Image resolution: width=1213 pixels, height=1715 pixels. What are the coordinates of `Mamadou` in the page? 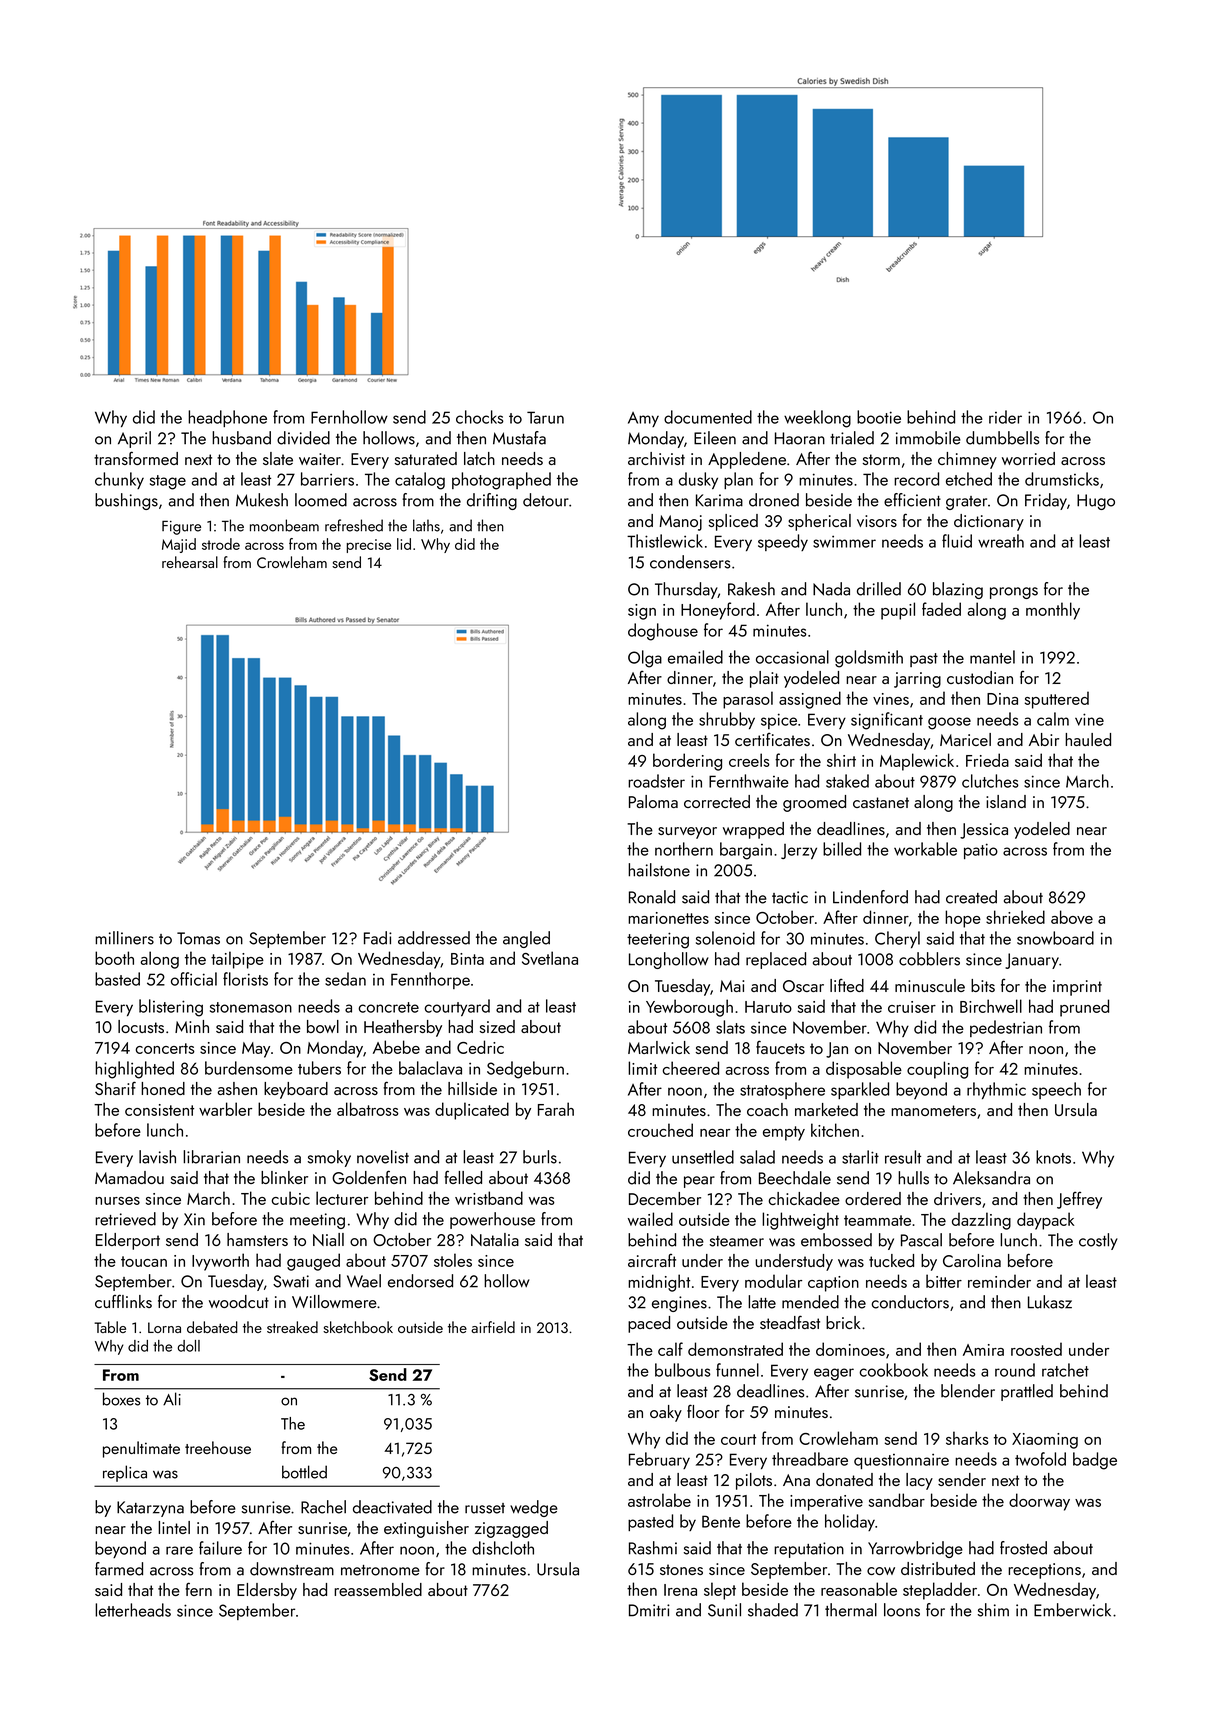 It's located at (129, 1177).
